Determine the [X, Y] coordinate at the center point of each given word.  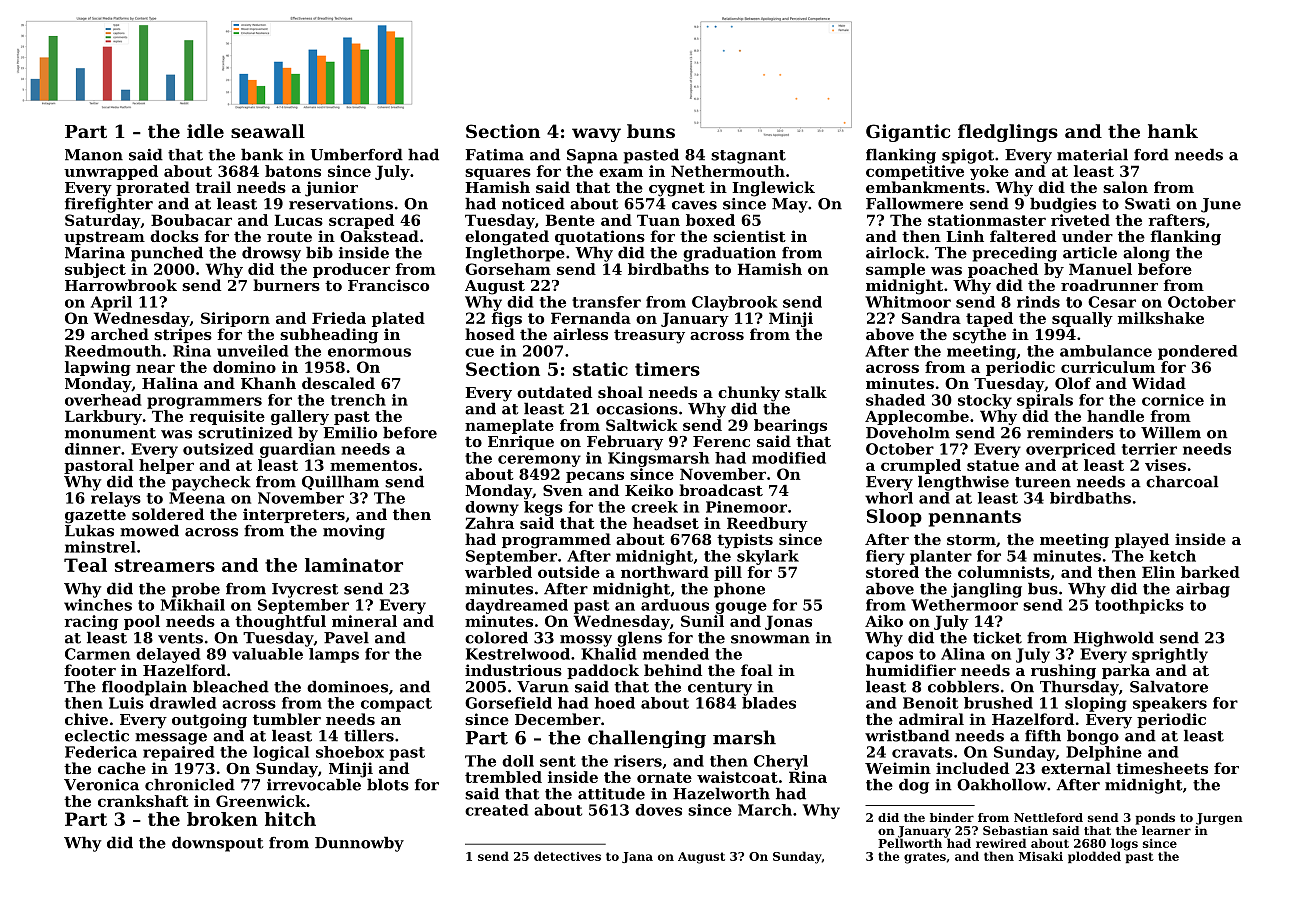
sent [558, 761]
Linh [965, 236]
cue [479, 352]
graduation [729, 254]
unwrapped [111, 172]
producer [351, 270]
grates [925, 858]
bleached [231, 686]
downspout [217, 844]
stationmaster [987, 220]
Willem [1171, 432]
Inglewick [773, 189]
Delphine [1104, 753]
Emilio [350, 432]
